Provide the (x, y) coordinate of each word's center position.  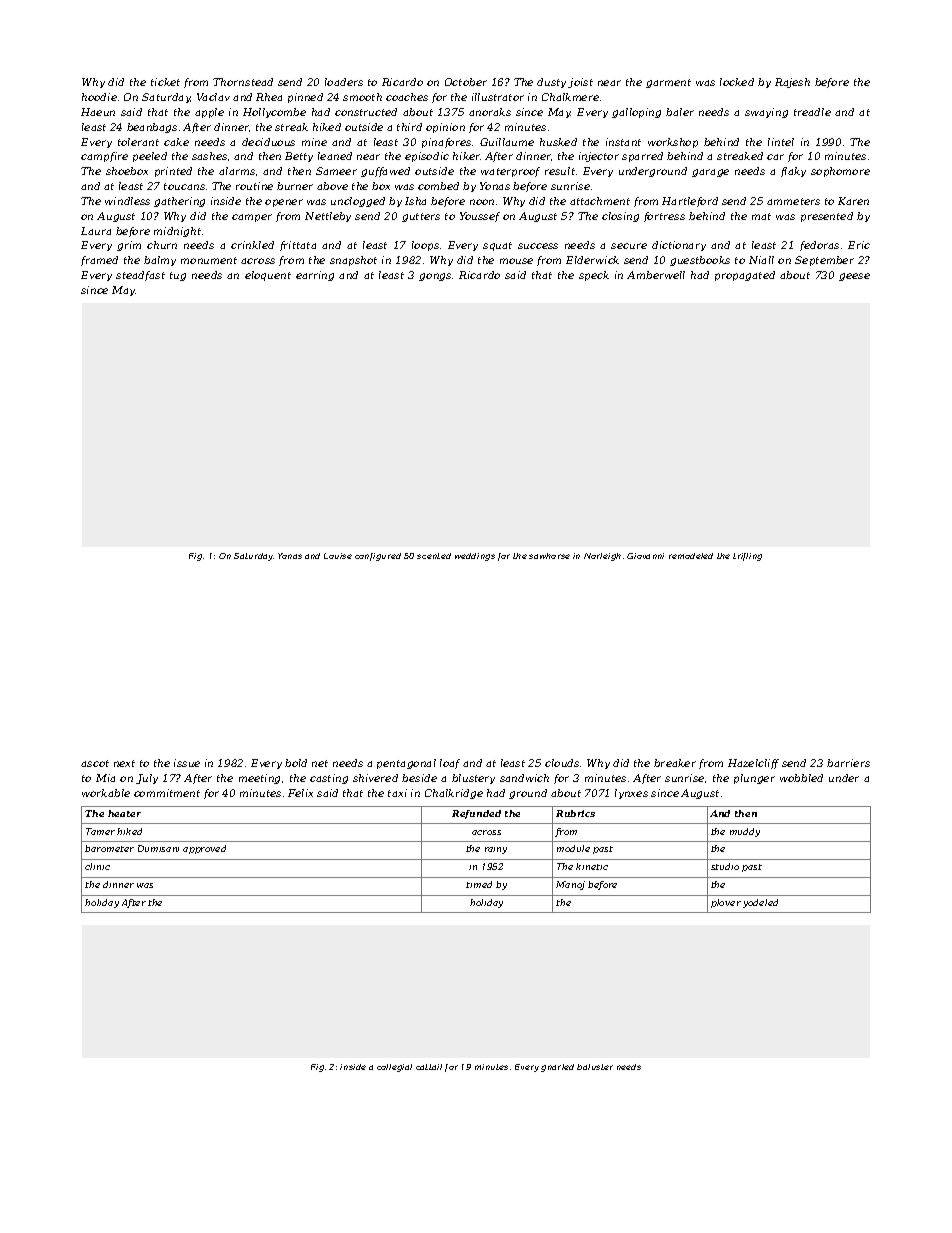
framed (99, 261)
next (124, 763)
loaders (344, 82)
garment (668, 83)
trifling (747, 557)
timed (479, 884)
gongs (435, 277)
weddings (475, 557)
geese (854, 277)
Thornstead (243, 82)
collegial (394, 1068)
